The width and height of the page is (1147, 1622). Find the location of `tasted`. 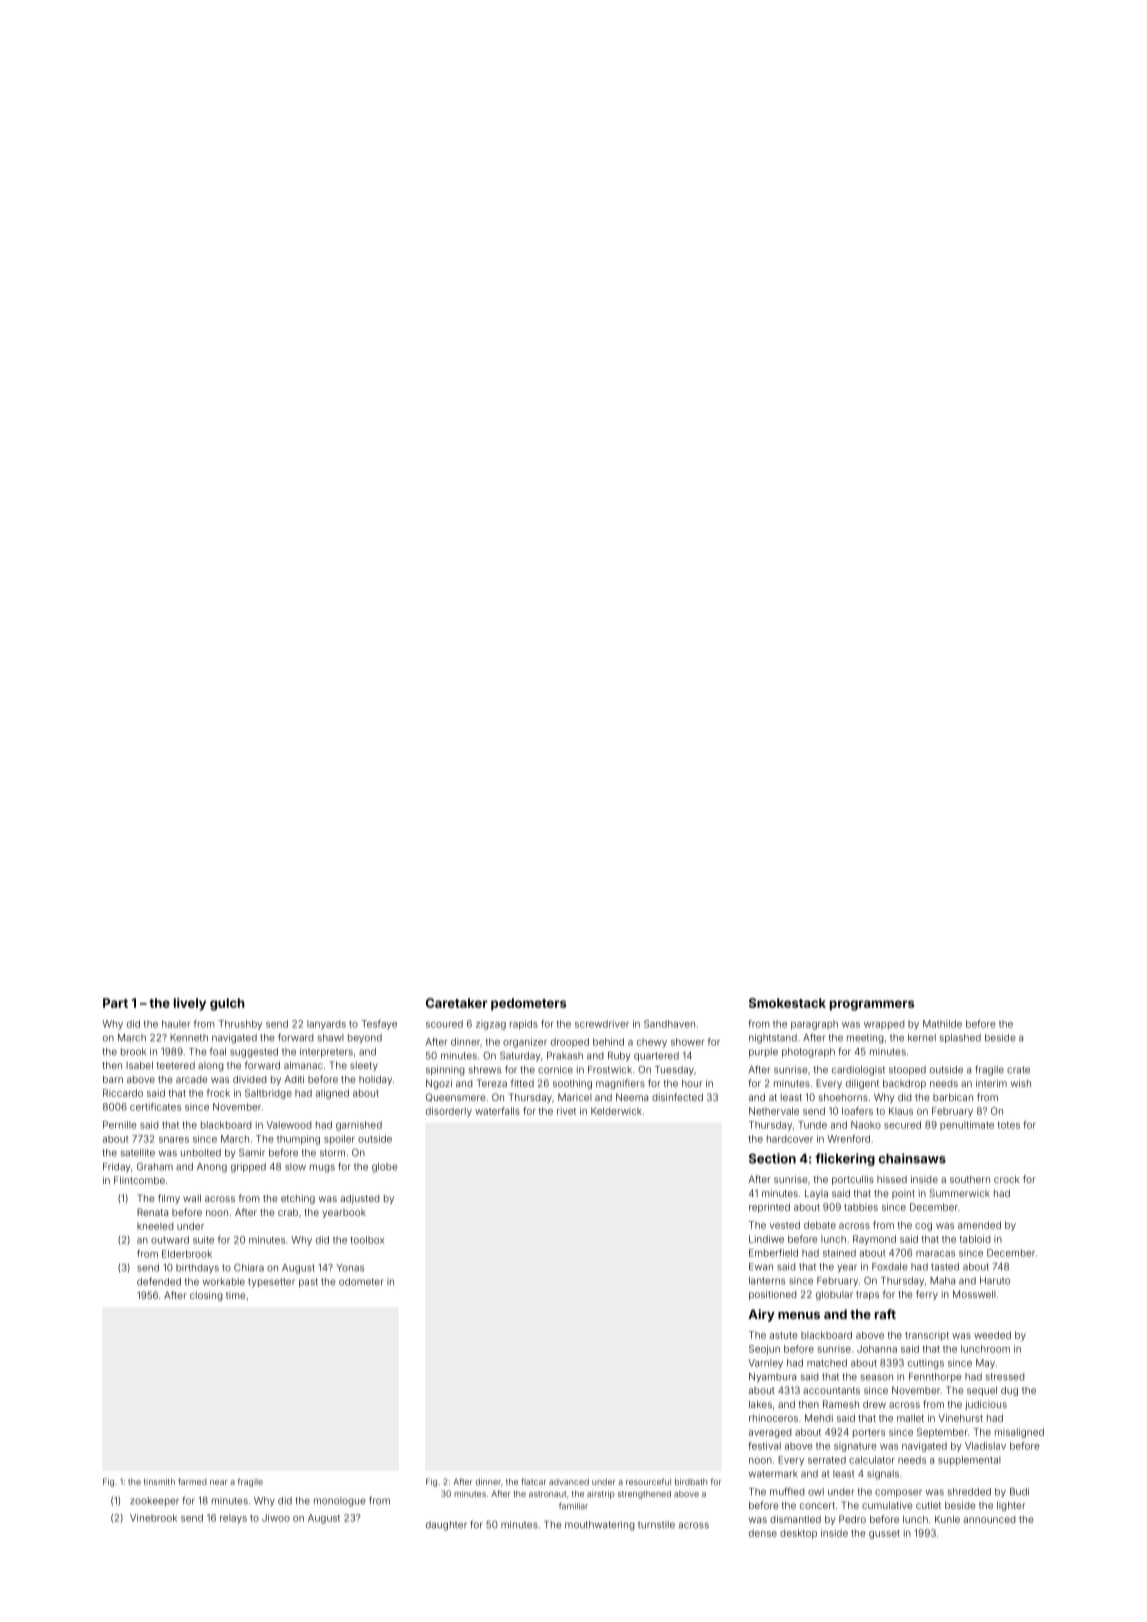

tasted is located at coordinates (945, 1267).
